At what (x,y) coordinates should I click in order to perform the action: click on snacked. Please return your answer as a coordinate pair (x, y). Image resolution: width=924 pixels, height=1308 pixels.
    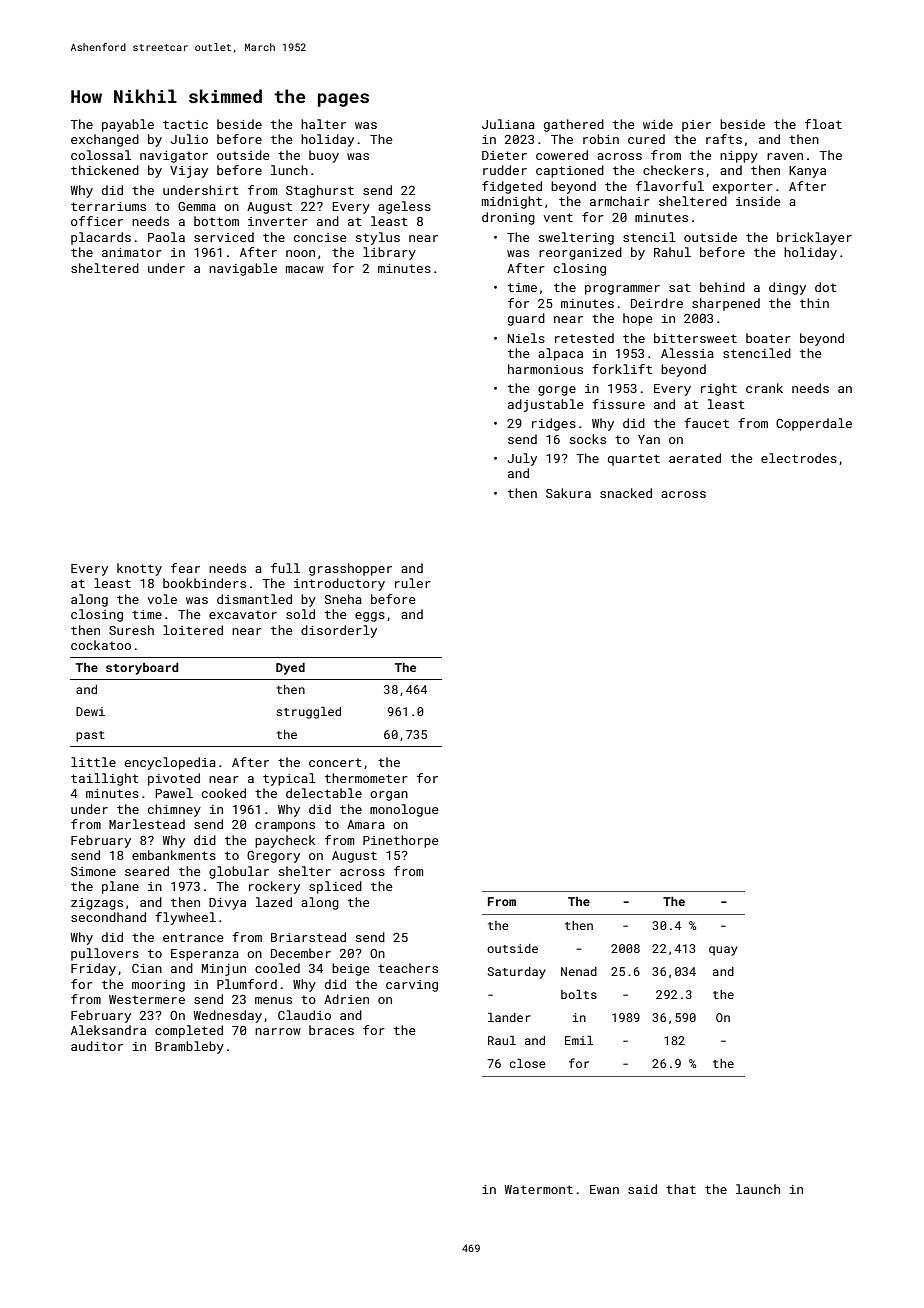
    Looking at the image, I should click on (626, 493).
